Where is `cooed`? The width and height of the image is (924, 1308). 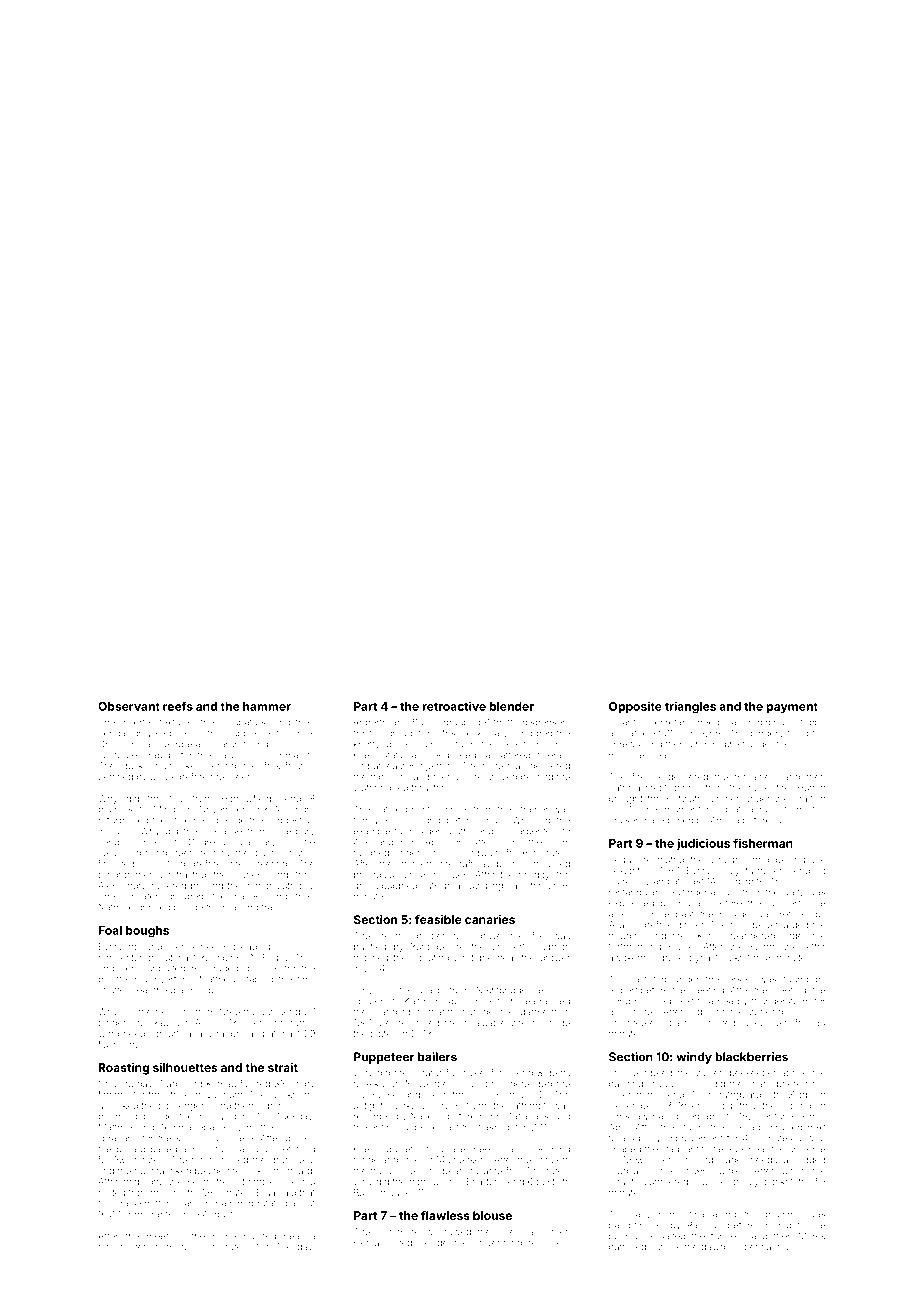
cooed is located at coordinates (657, 1001).
